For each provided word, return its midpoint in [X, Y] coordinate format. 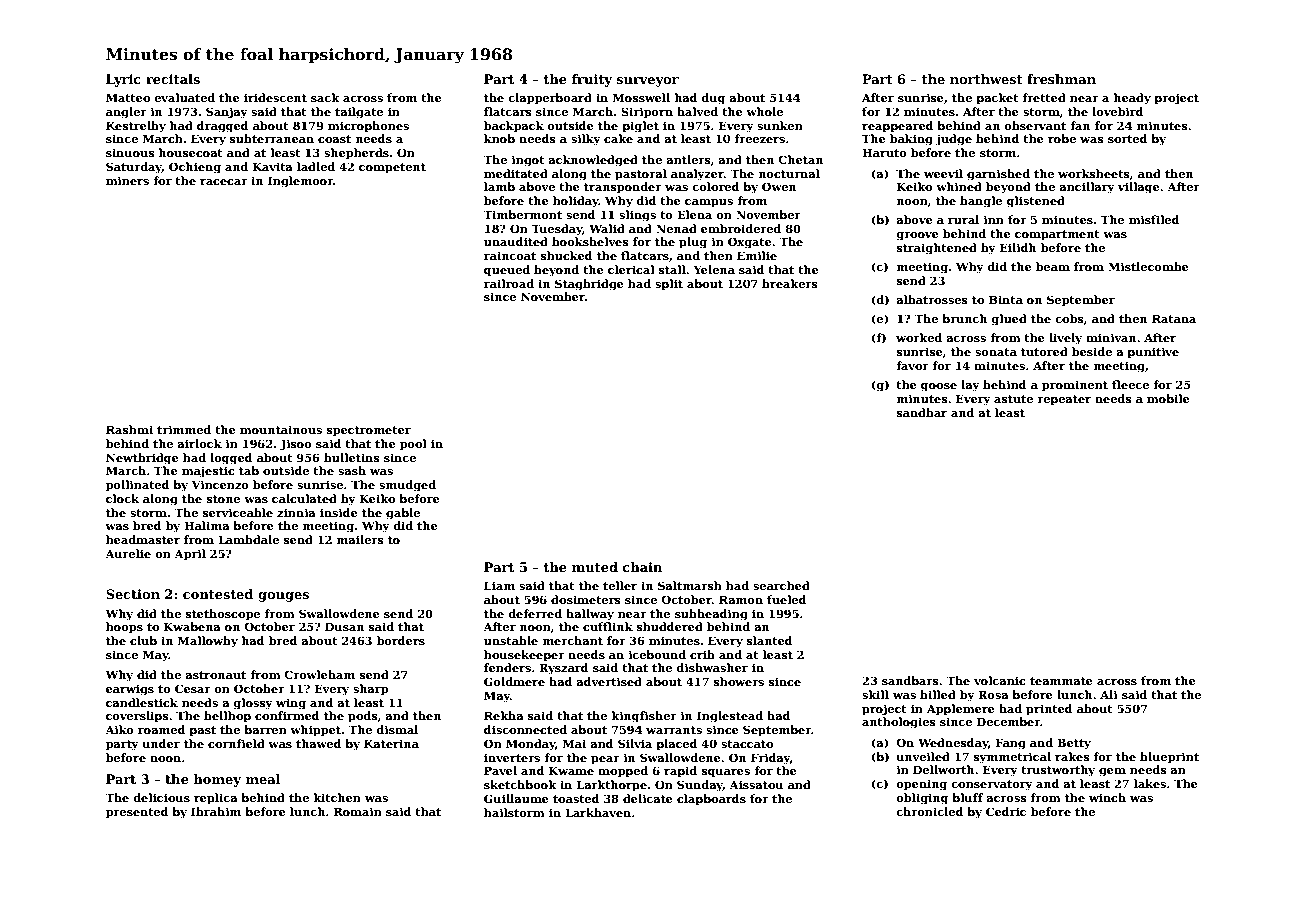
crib [702, 654]
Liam [499, 585]
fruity [592, 80]
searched [781, 585]
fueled [786, 599]
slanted [769, 640]
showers [739, 681]
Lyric [123, 80]
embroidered [741, 228]
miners [127, 180]
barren [265, 729]
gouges [283, 597]
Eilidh [1018, 247]
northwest [986, 79]
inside [339, 512]
